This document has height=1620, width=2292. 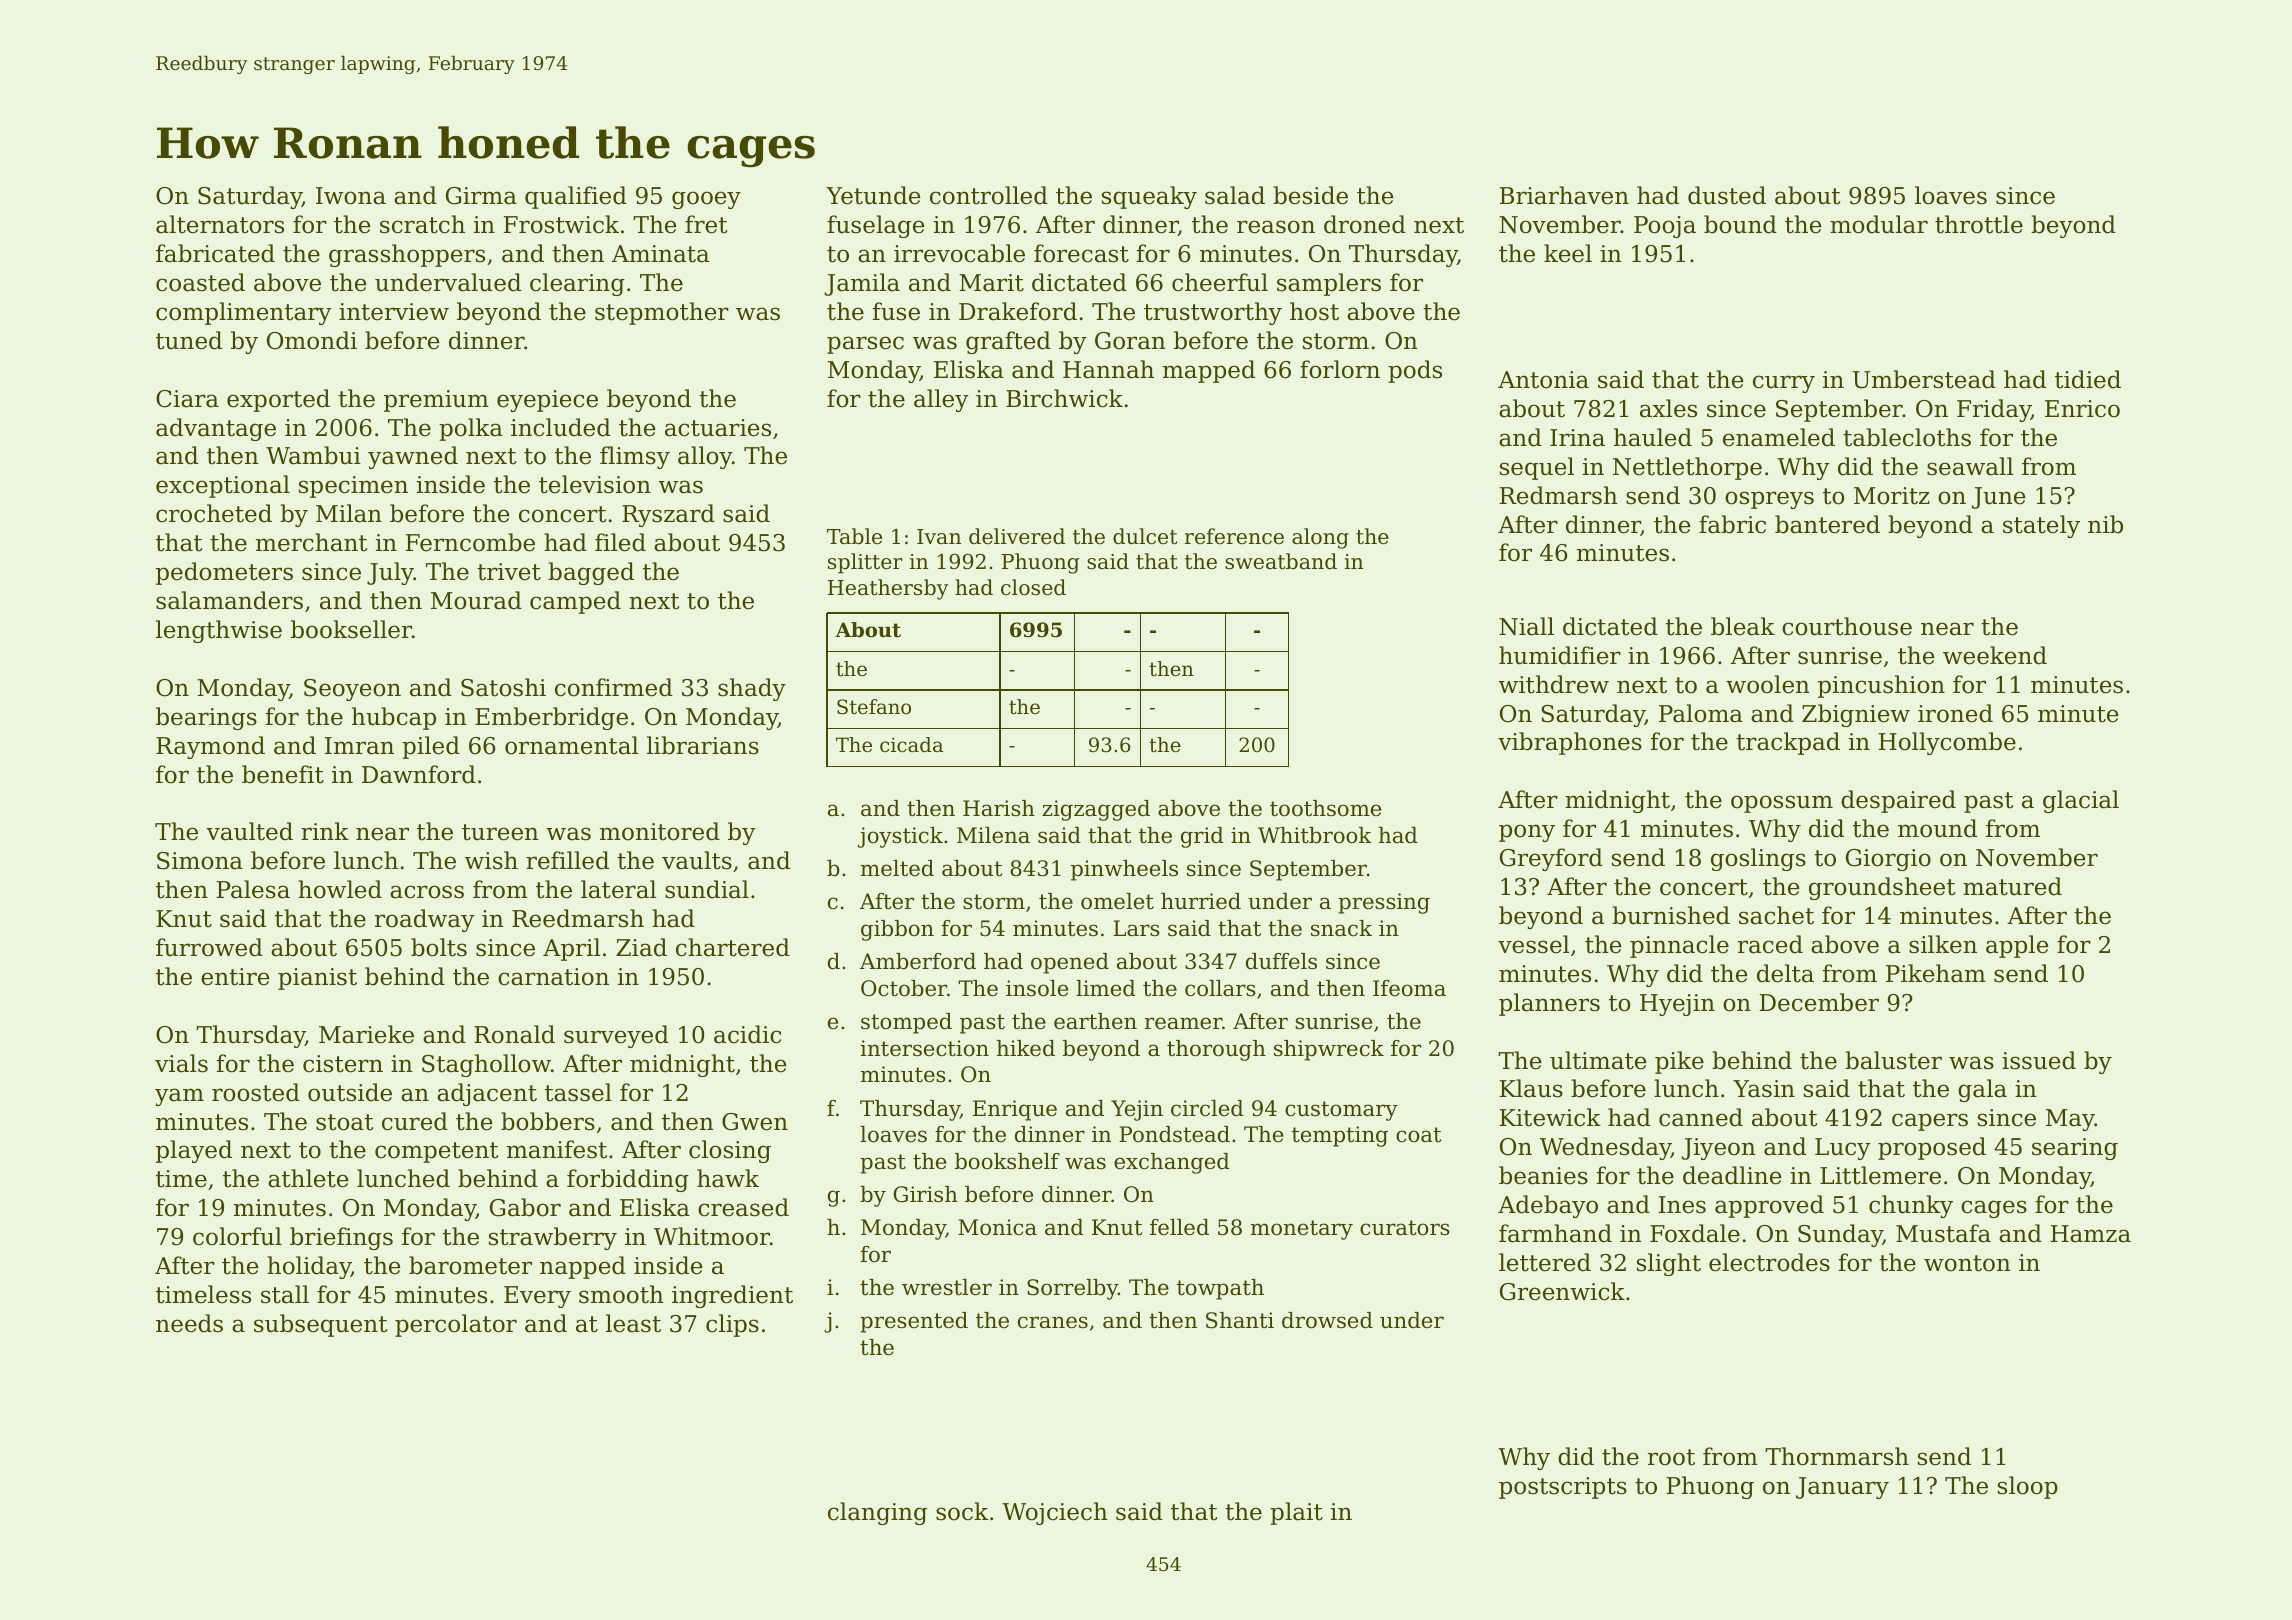 I want to click on Briarhaven, so click(x=1564, y=195).
